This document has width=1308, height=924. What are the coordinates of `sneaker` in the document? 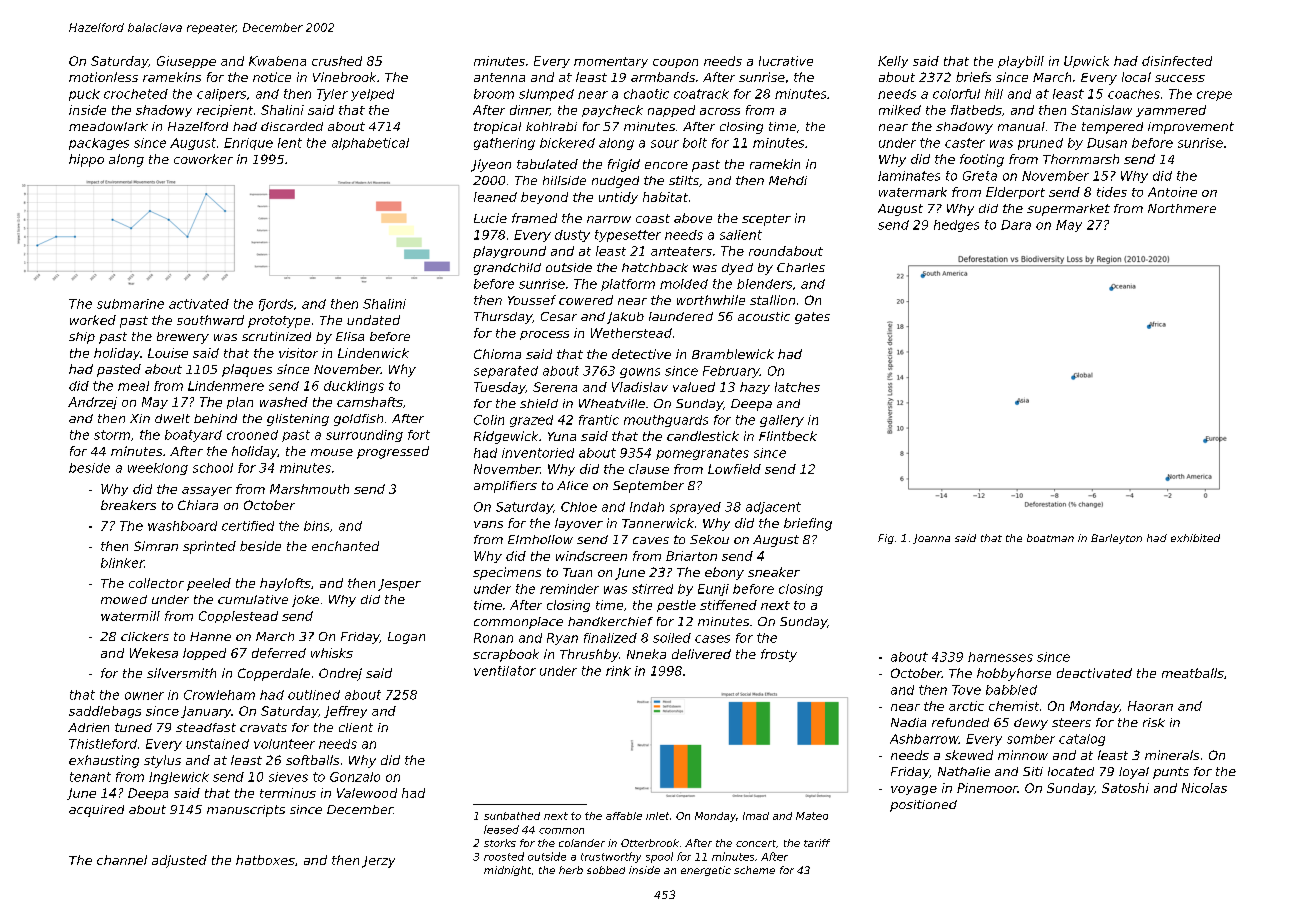 It's located at (774, 572).
